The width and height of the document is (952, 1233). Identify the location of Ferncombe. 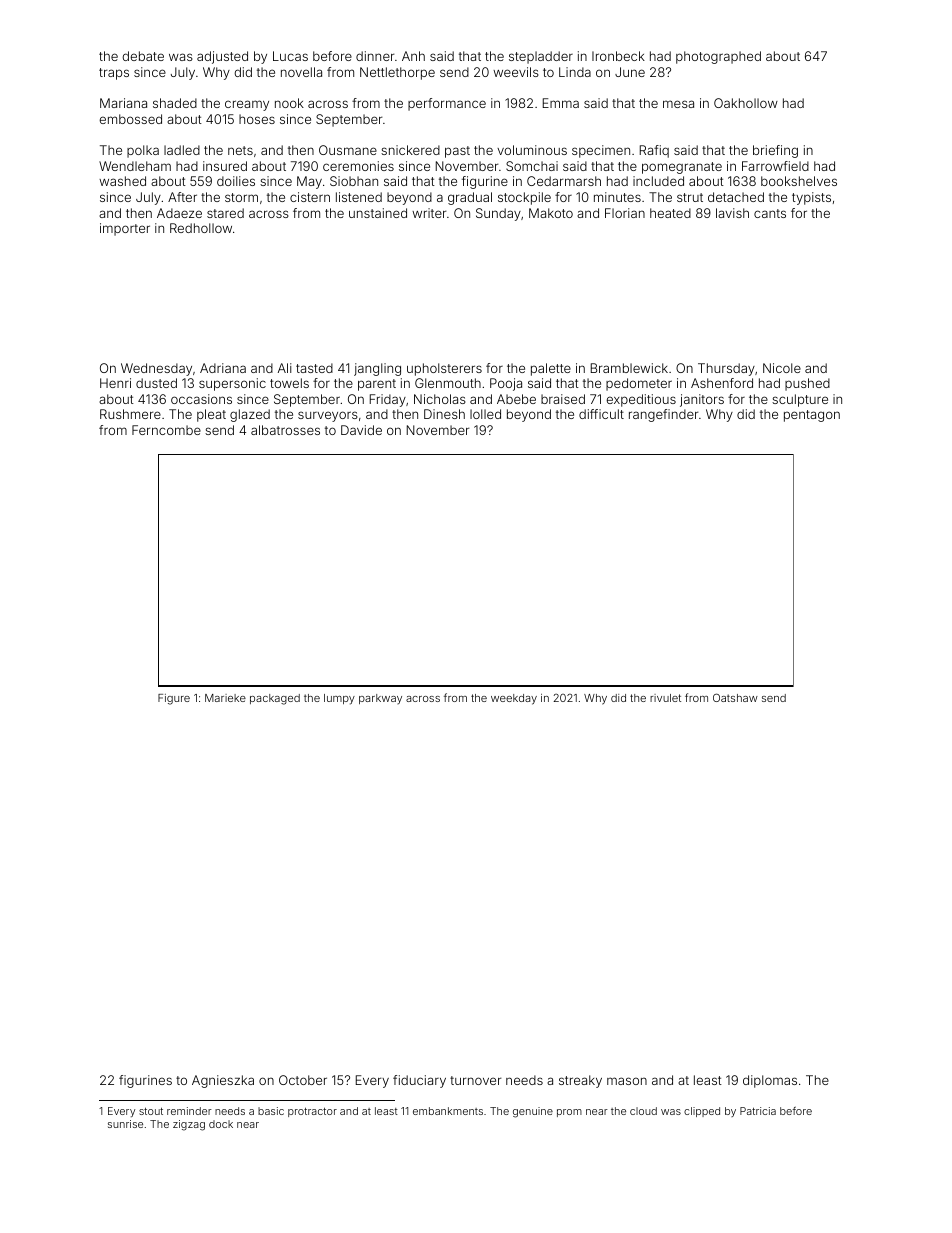
(166, 430).
